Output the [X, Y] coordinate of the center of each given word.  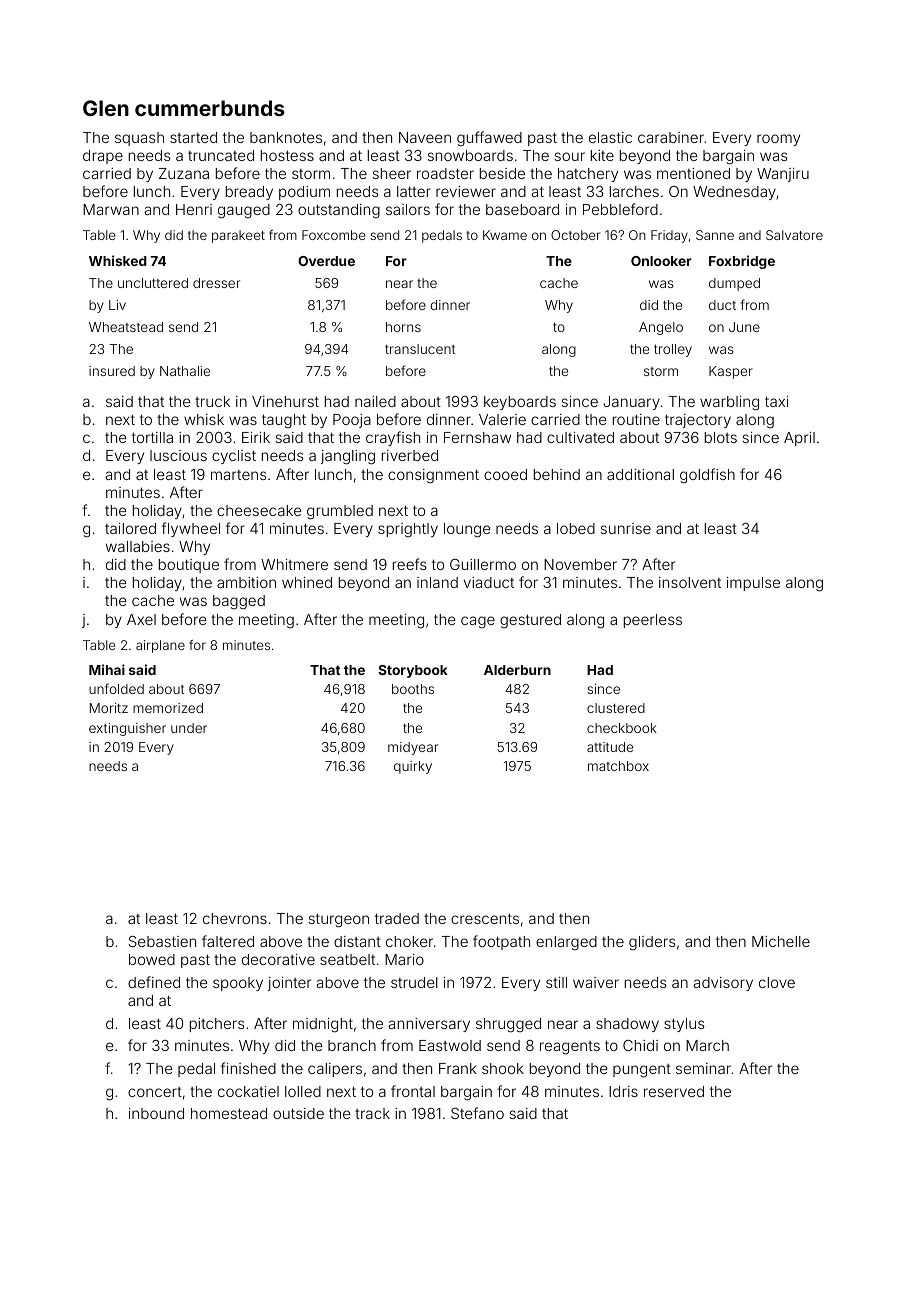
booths [413, 689]
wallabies [138, 546]
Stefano [477, 1113]
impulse [753, 584]
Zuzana [184, 173]
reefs [409, 564]
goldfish [707, 476]
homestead [229, 1113]
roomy [778, 140]
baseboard [522, 209]
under [189, 728]
